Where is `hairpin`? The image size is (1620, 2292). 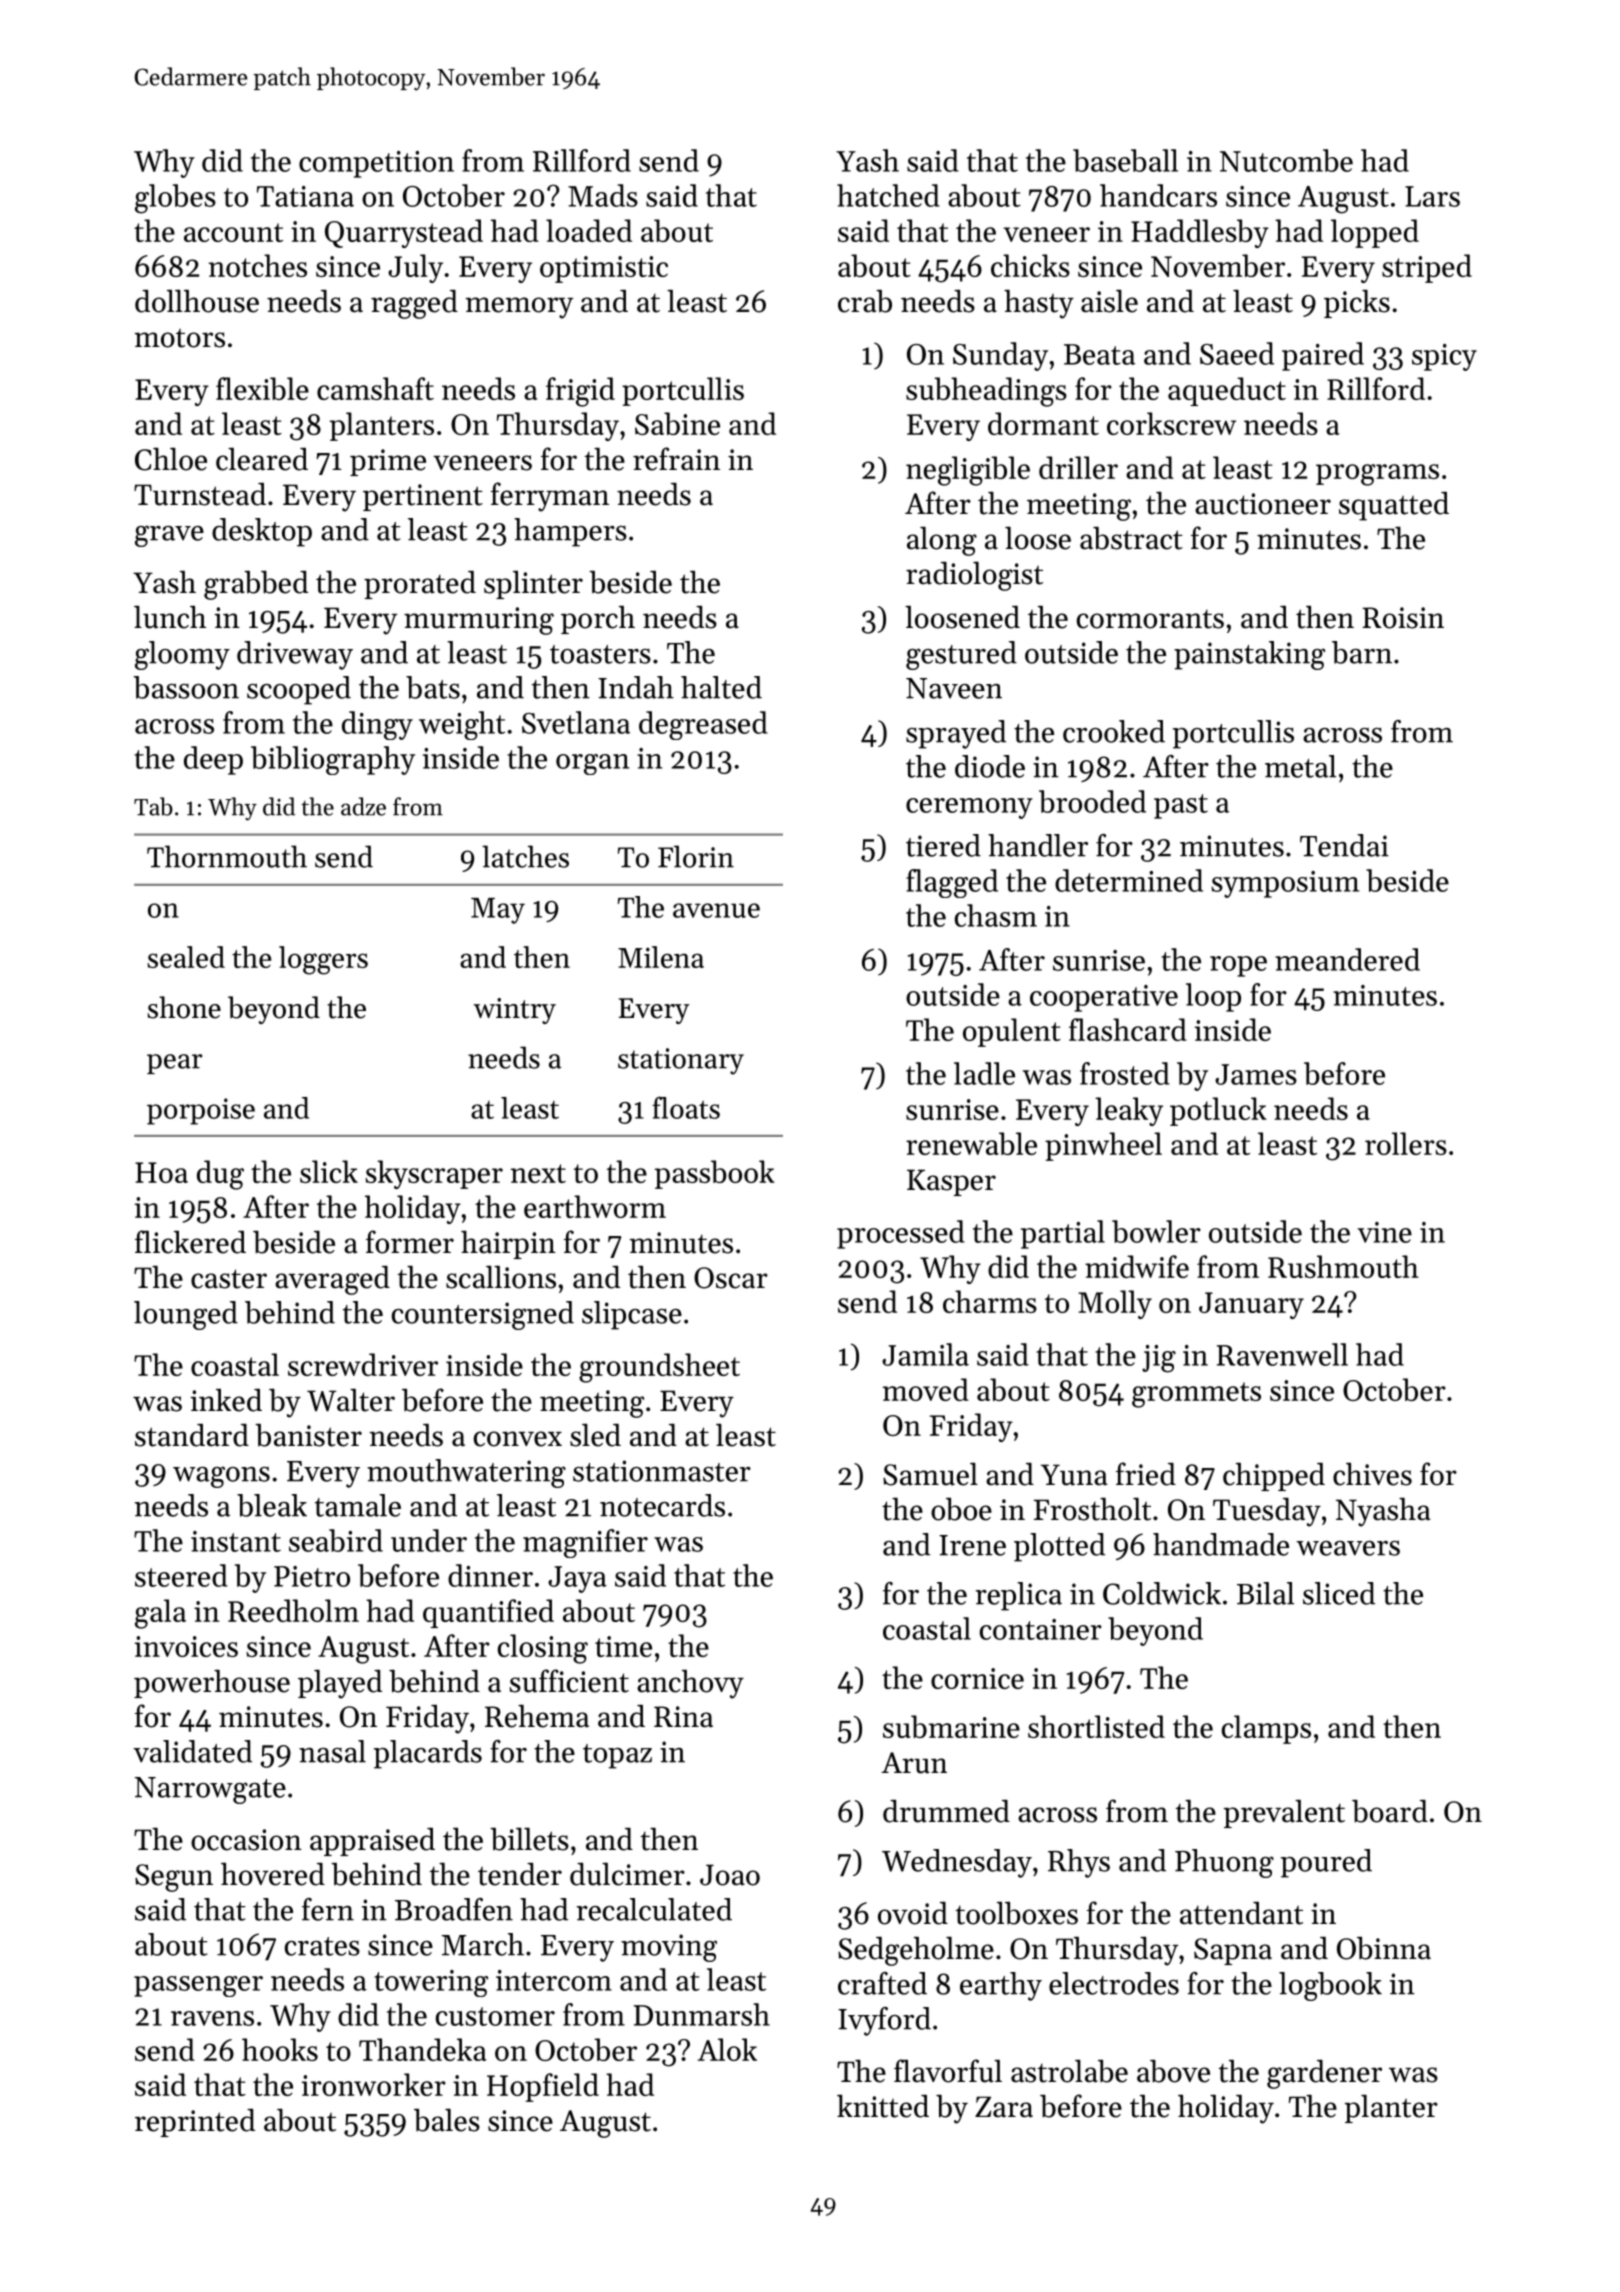 hairpin is located at coordinates (508, 1244).
